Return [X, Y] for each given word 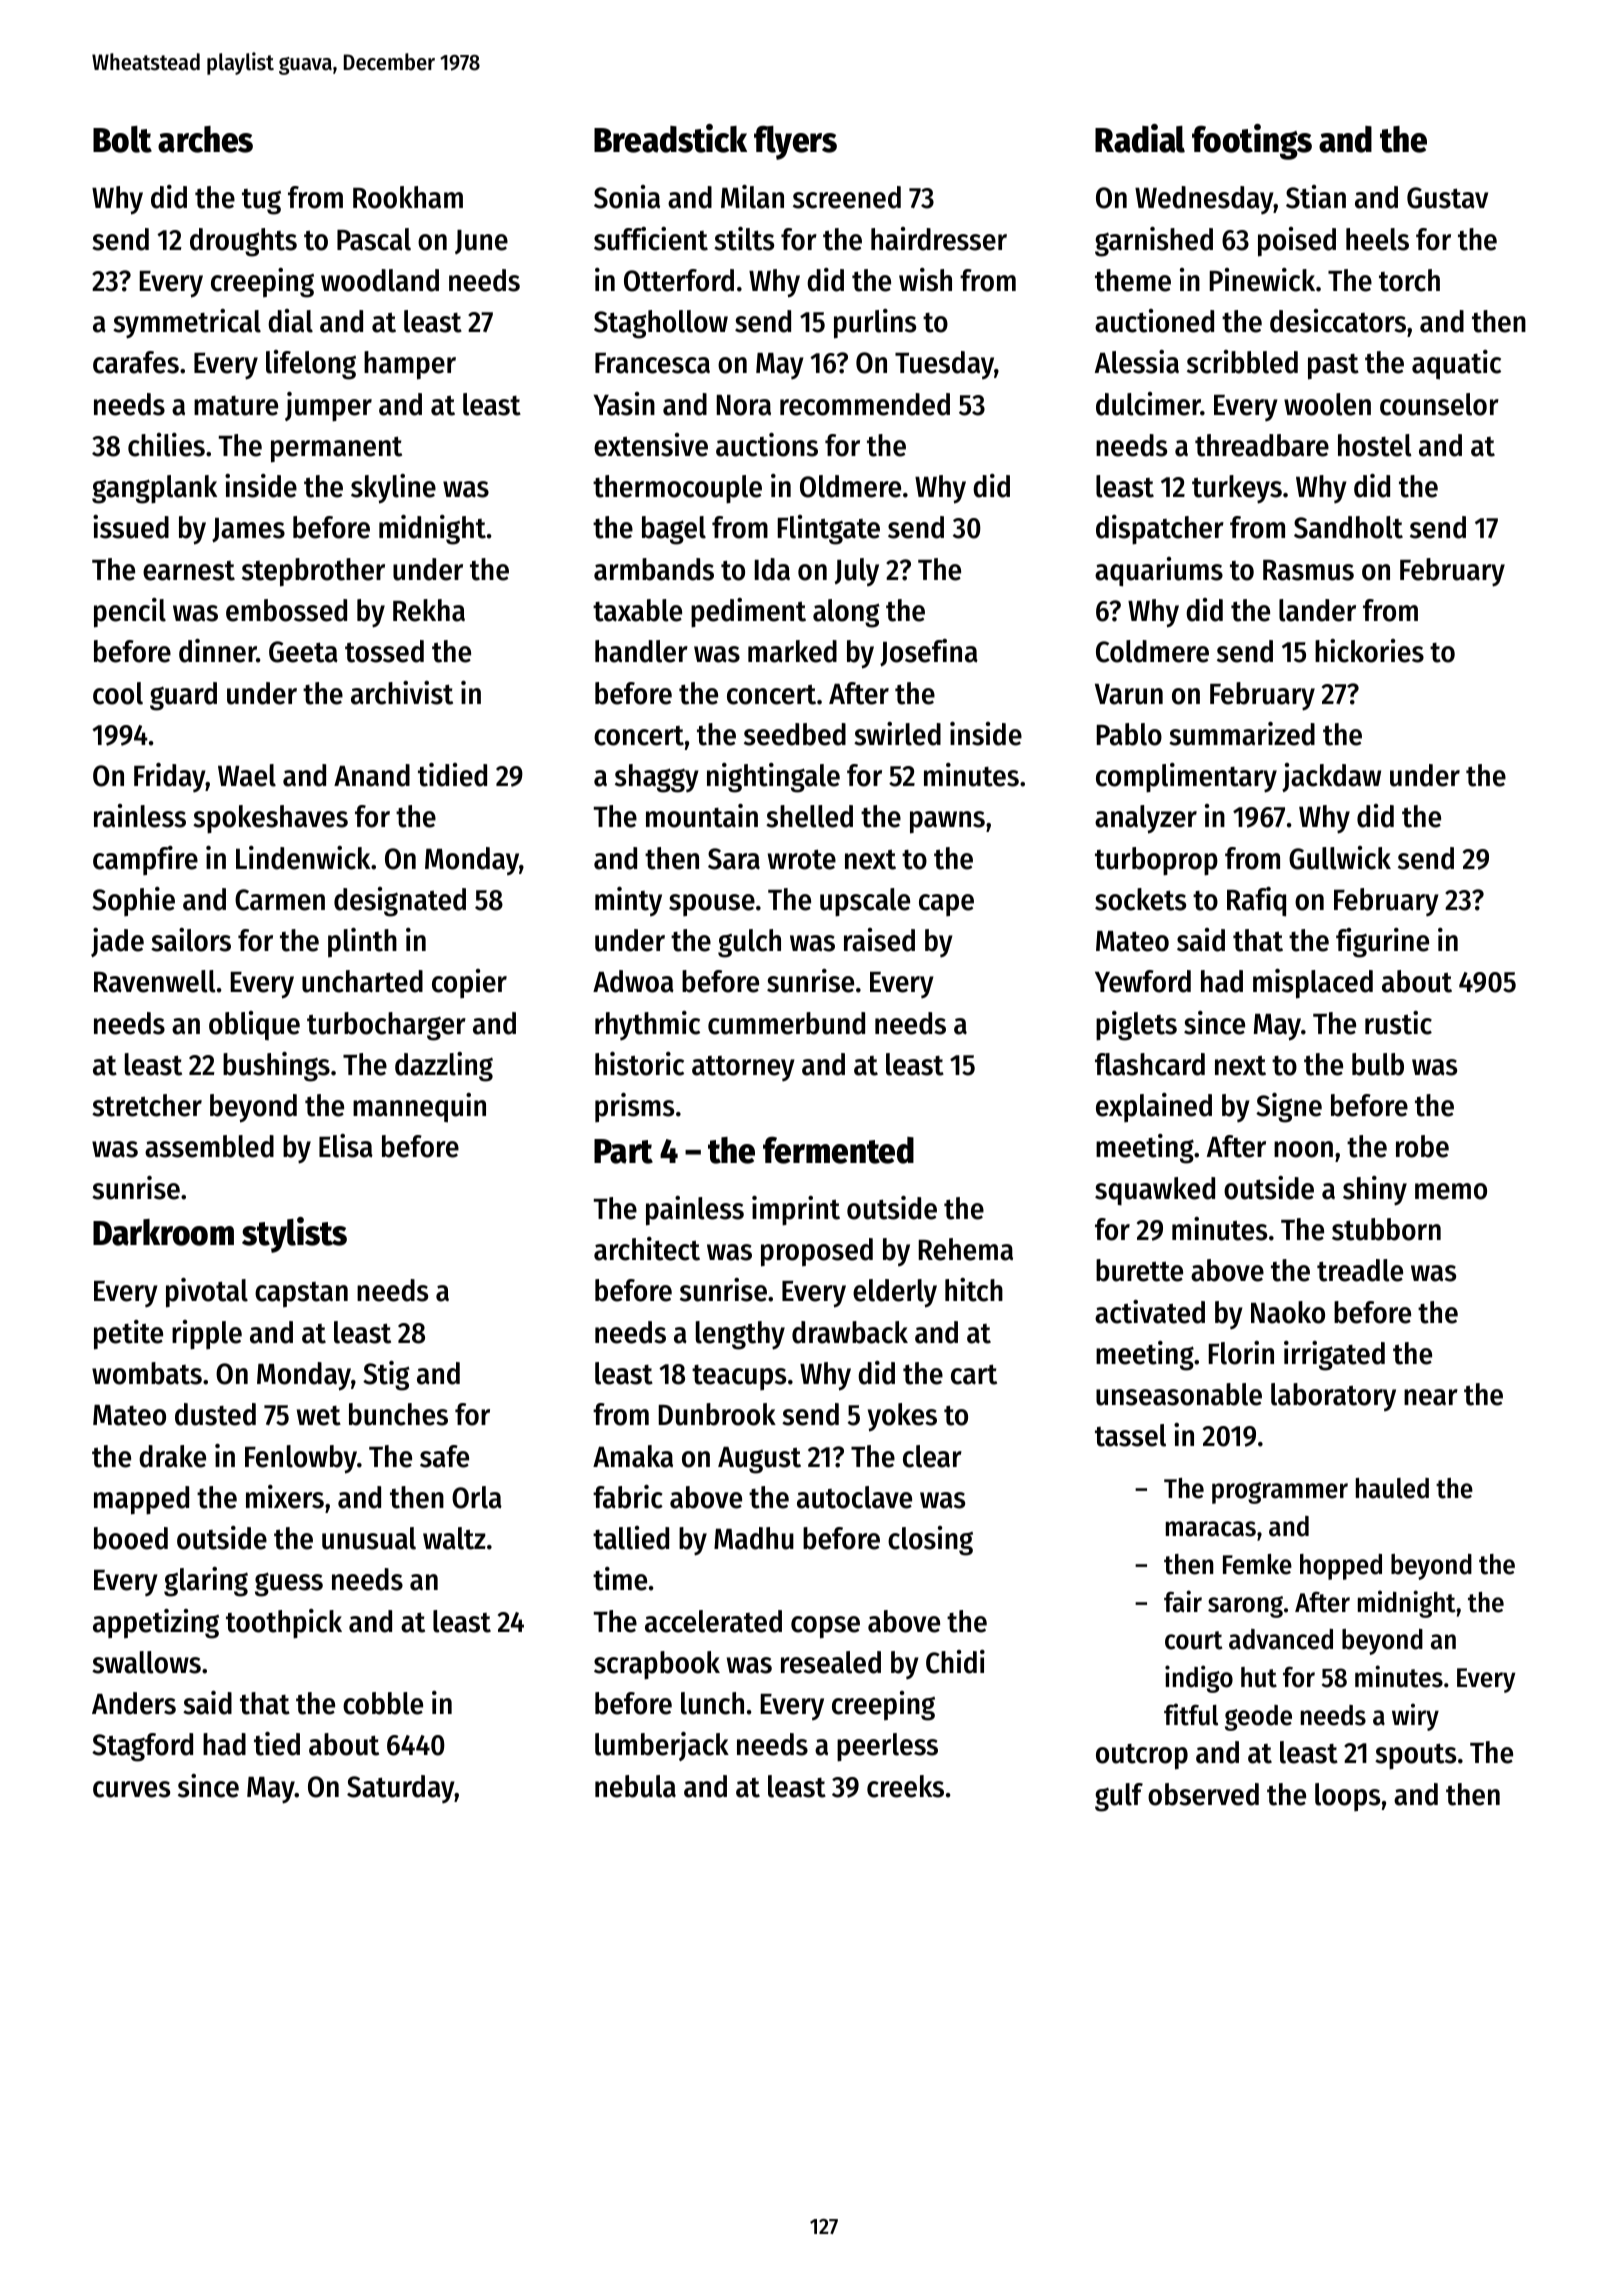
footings [1252, 142]
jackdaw [1331, 777]
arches [205, 139]
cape [946, 905]
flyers [795, 142]
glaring [206, 1582]
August [759, 1460]
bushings [276, 1067]
